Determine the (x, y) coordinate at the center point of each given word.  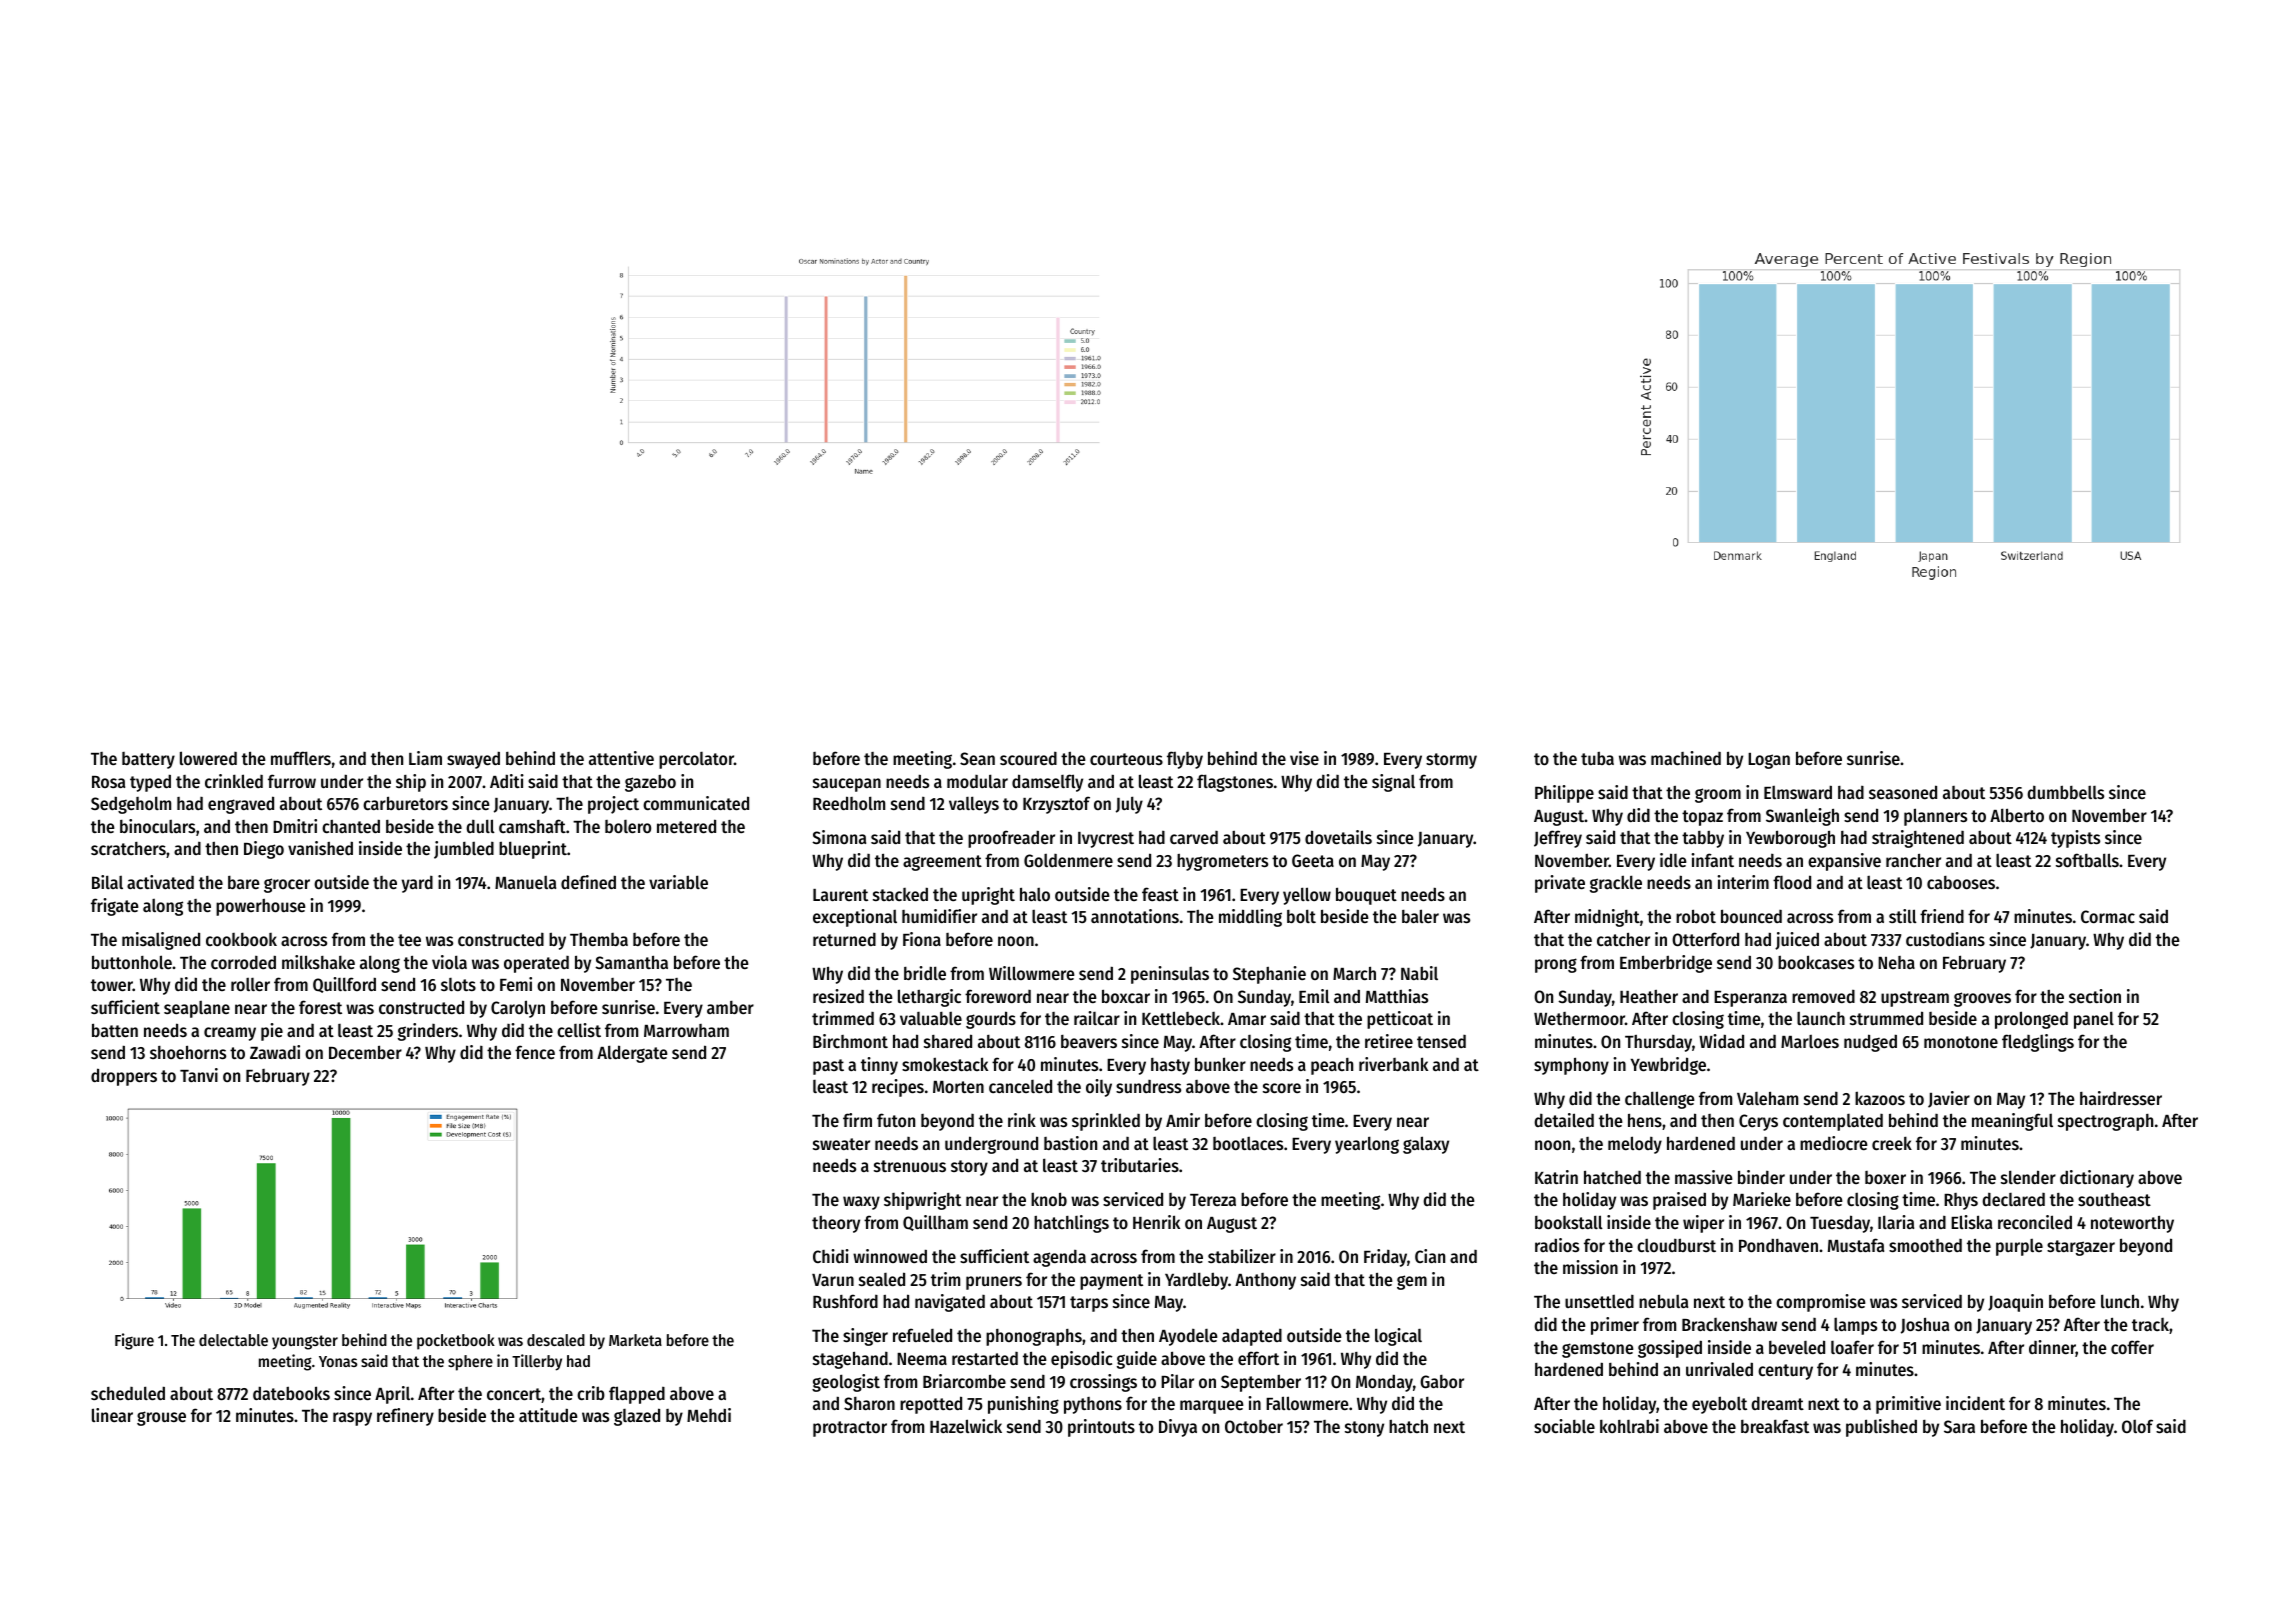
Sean (977, 758)
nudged (1870, 1043)
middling (1250, 918)
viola (449, 962)
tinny (879, 1066)
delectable (233, 1340)
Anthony (1265, 1281)
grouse (161, 1418)
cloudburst (1676, 1245)
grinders (428, 1032)
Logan (1769, 761)
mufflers (301, 758)
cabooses (1961, 882)
